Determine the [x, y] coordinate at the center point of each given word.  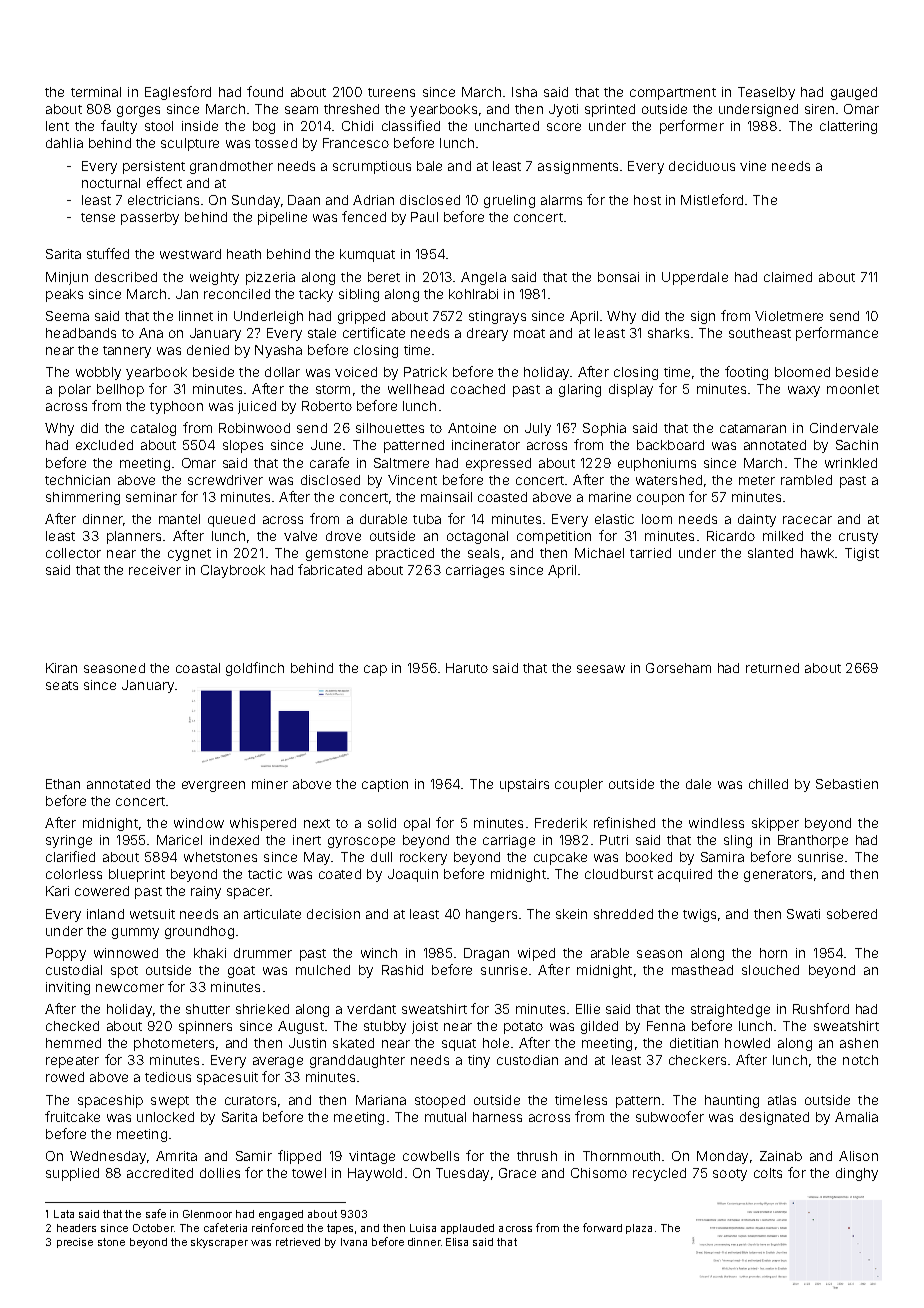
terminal [96, 92]
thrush [537, 1156]
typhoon [176, 407]
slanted [770, 553]
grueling [509, 201]
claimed [788, 277]
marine [610, 497]
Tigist [862, 554]
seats [62, 685]
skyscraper [219, 1243]
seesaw [601, 669]
